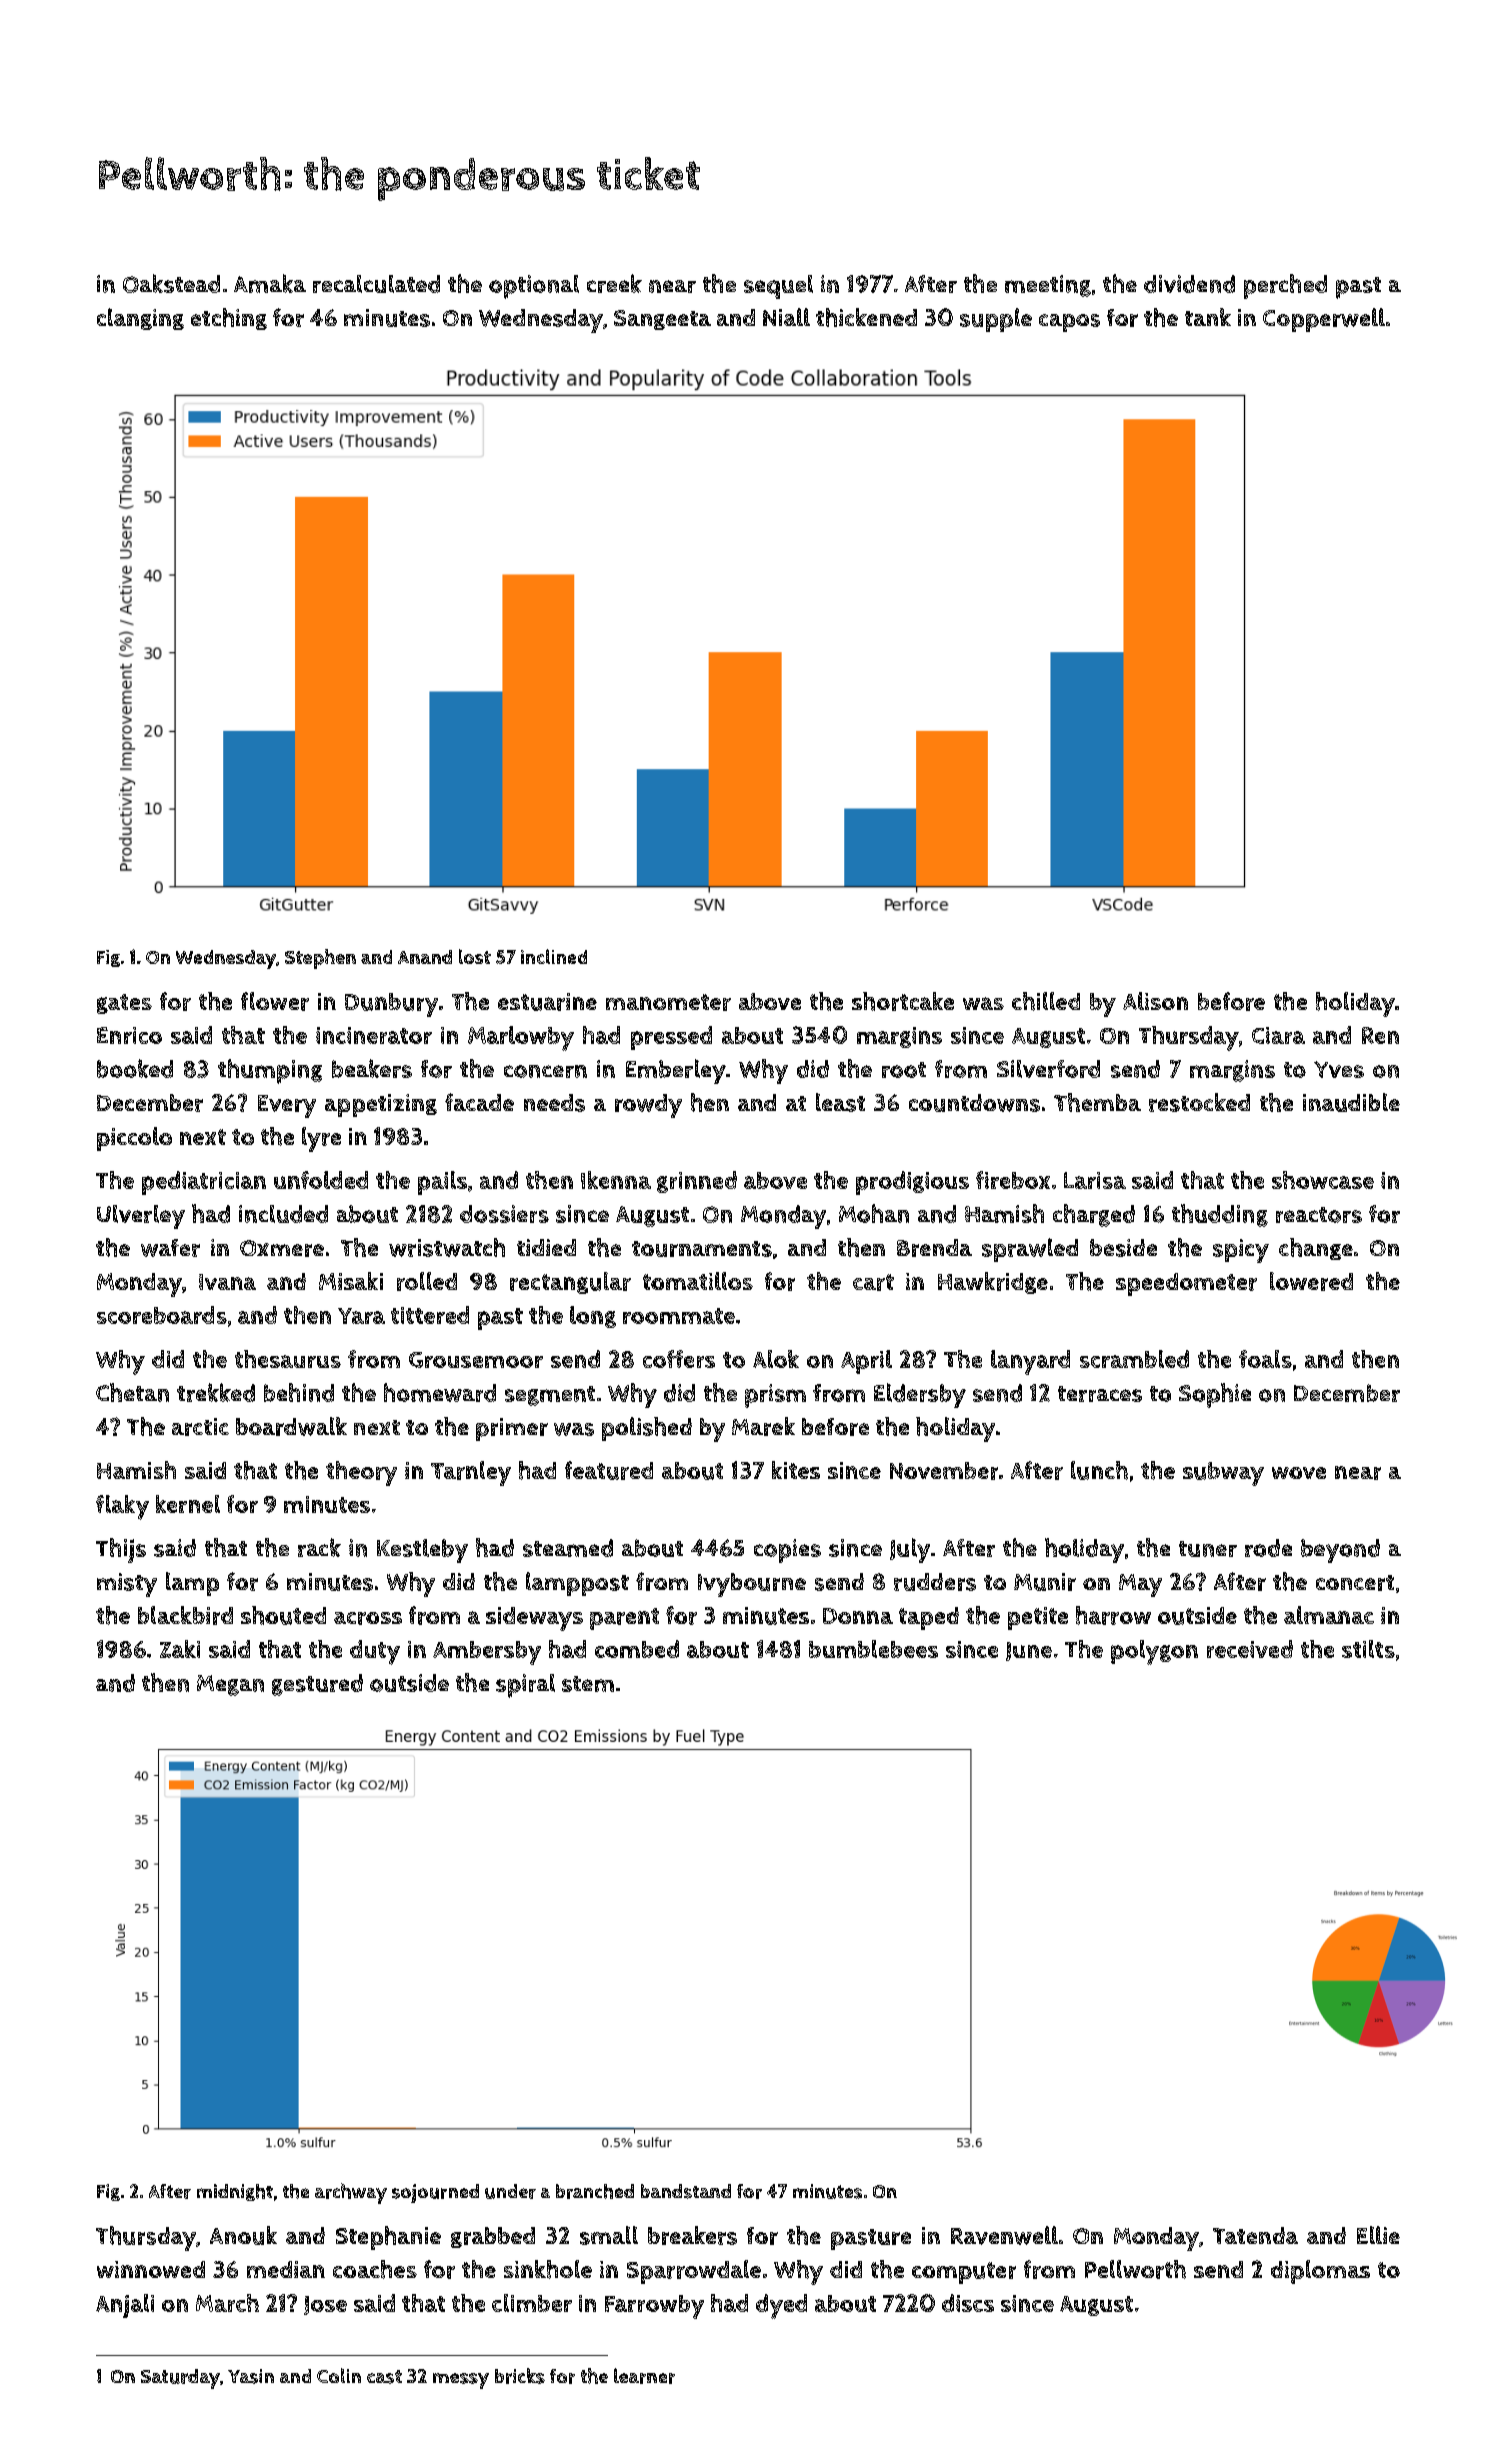  I want to click on scrambled, so click(1134, 1359).
